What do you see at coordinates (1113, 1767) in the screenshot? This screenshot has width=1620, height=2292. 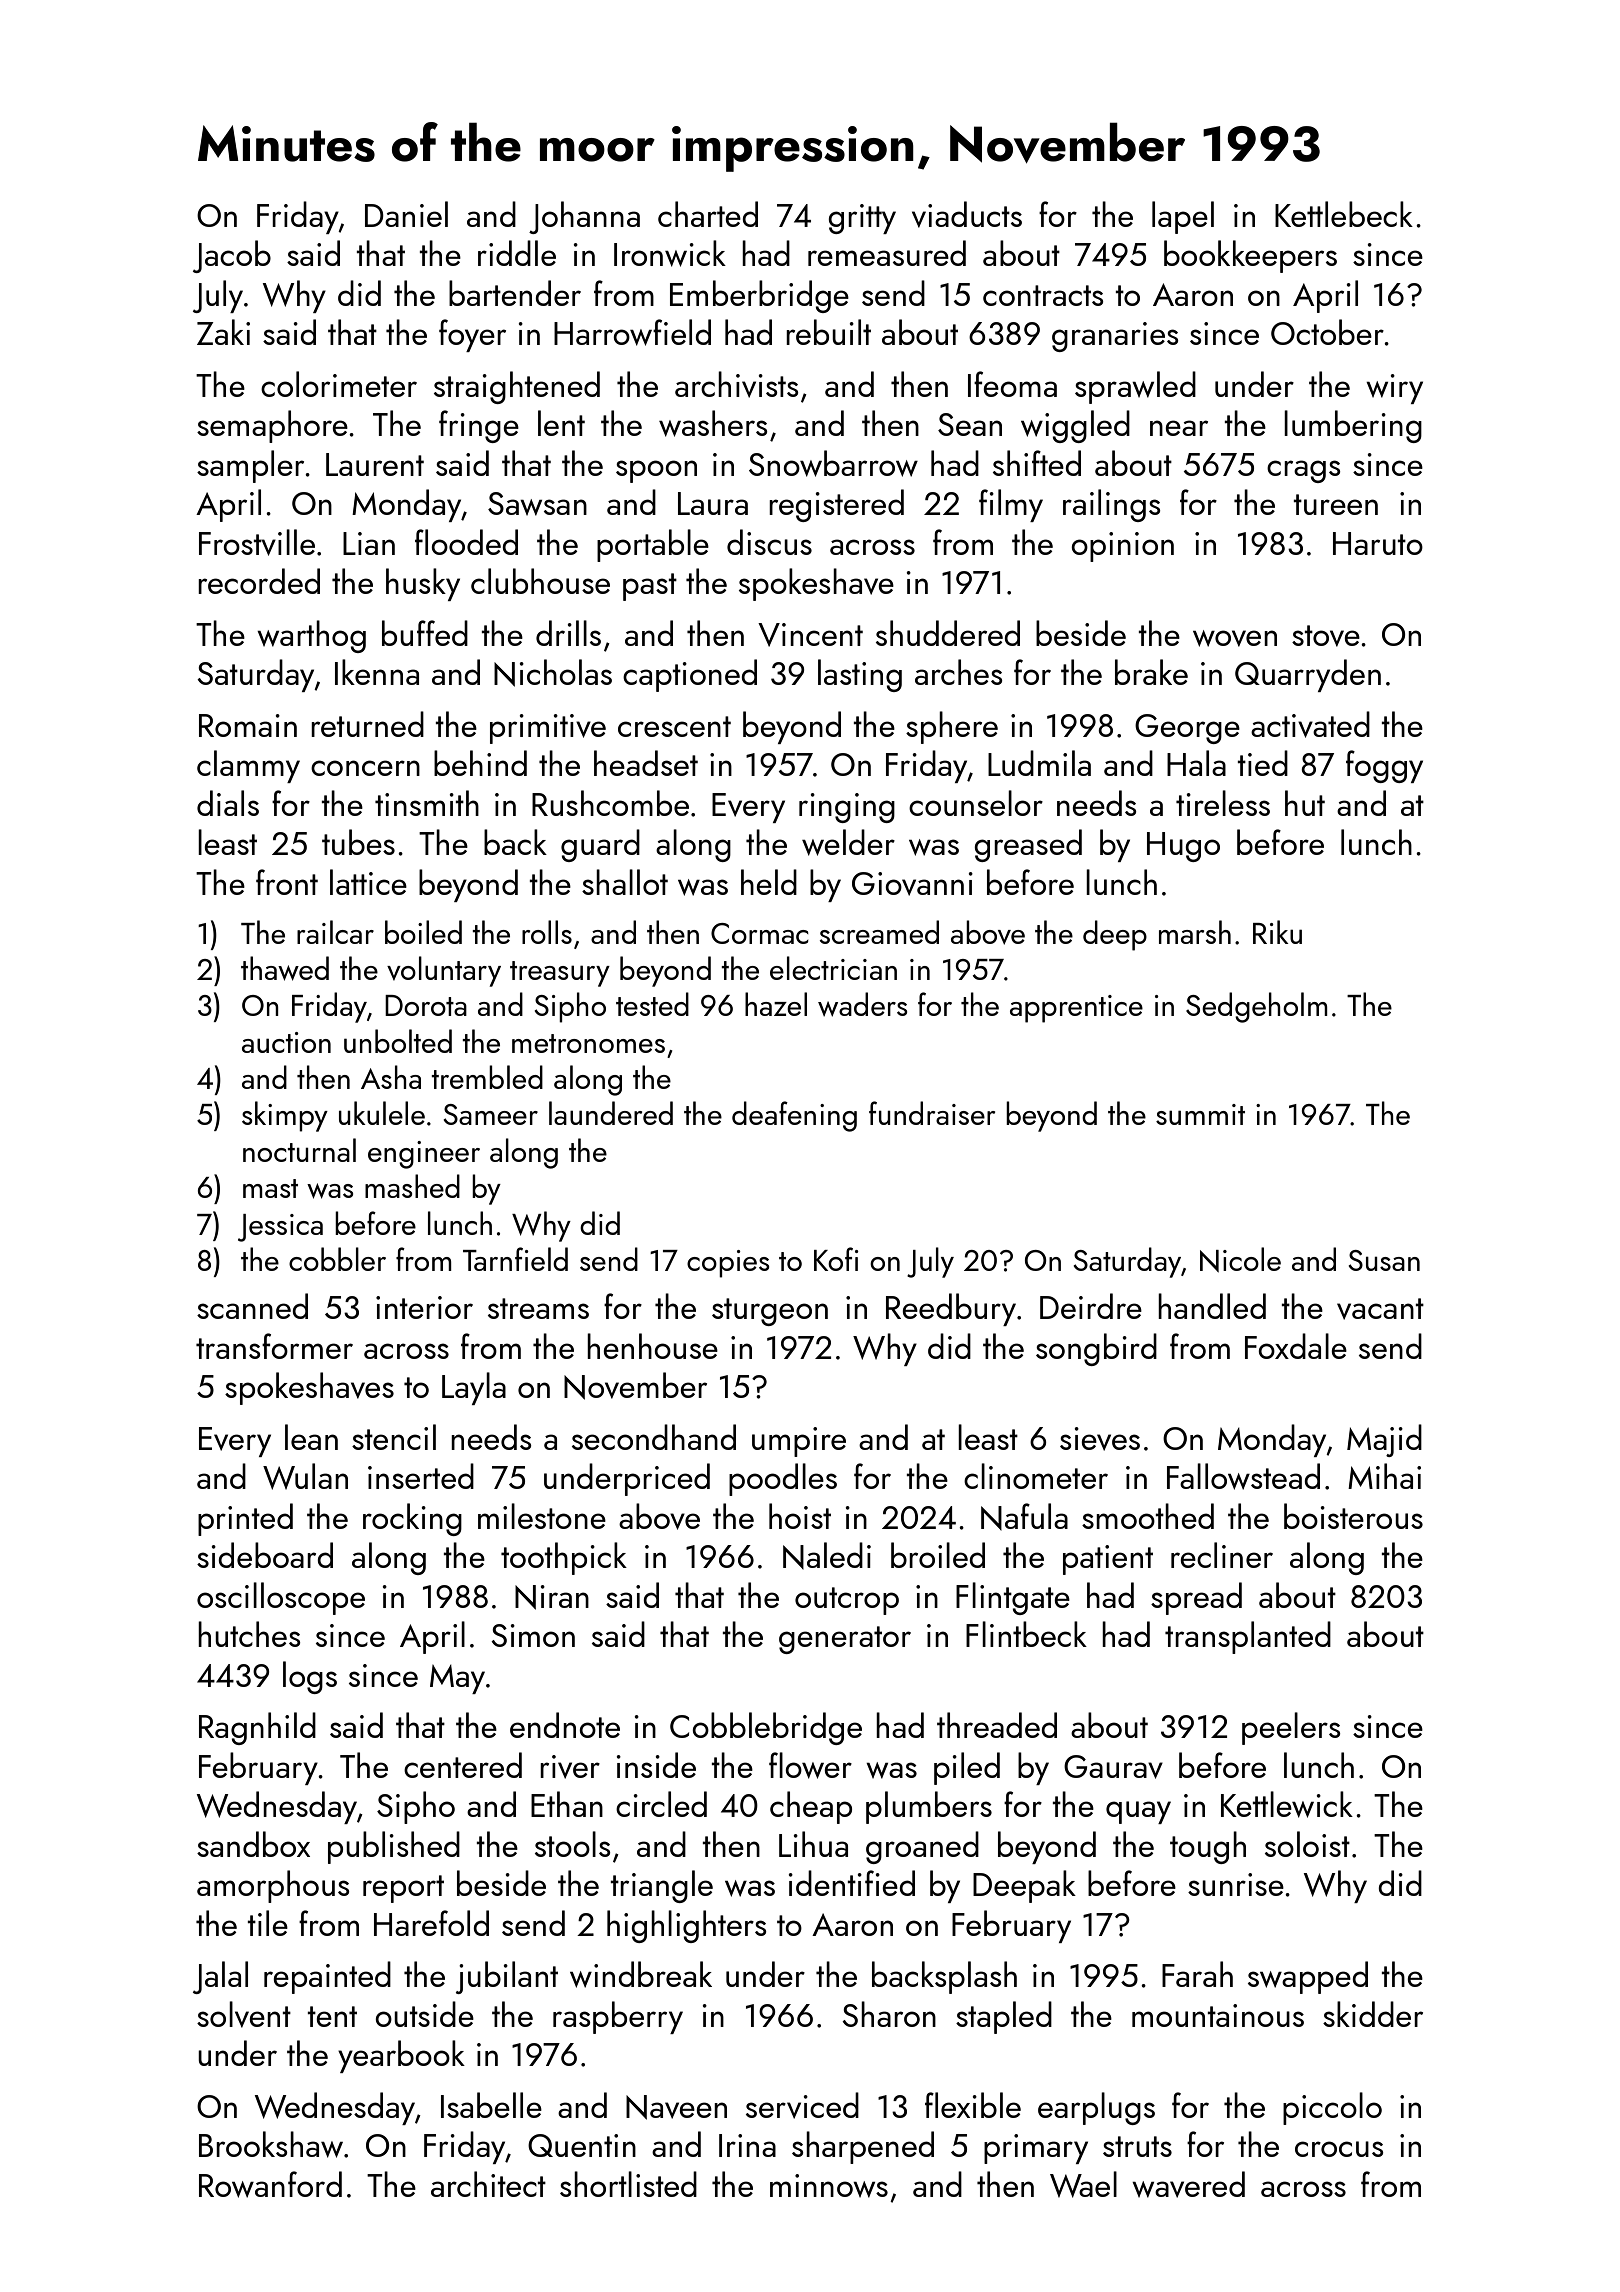 I see `Gaurav` at bounding box center [1113, 1767].
